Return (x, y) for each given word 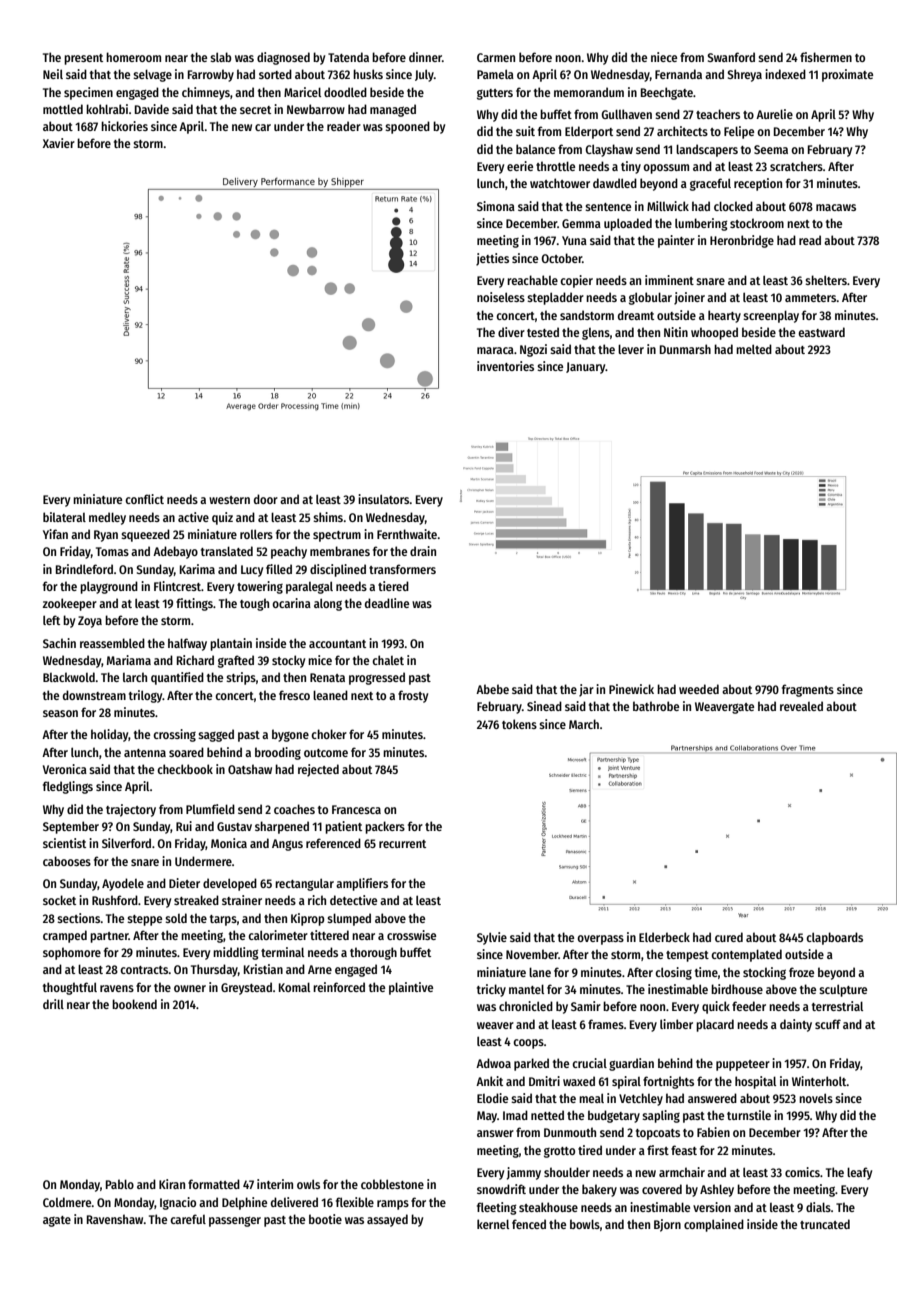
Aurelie (774, 114)
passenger (235, 1221)
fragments (808, 690)
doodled (345, 92)
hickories (124, 126)
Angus (287, 845)
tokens (519, 724)
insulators (384, 499)
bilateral (64, 517)
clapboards (834, 938)
